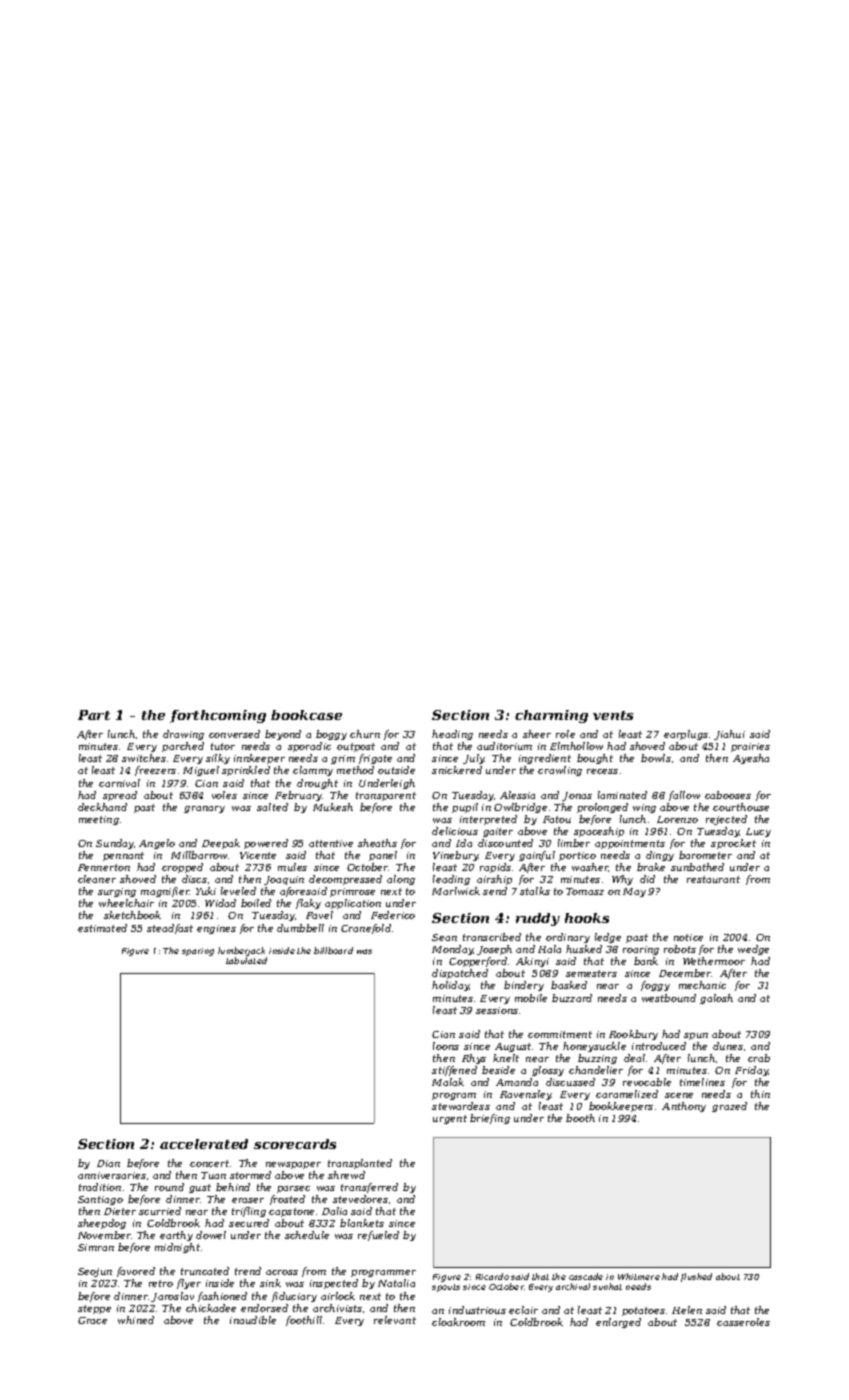  What do you see at coordinates (199, 855) in the image?
I see `Millbarrow` at bounding box center [199, 855].
